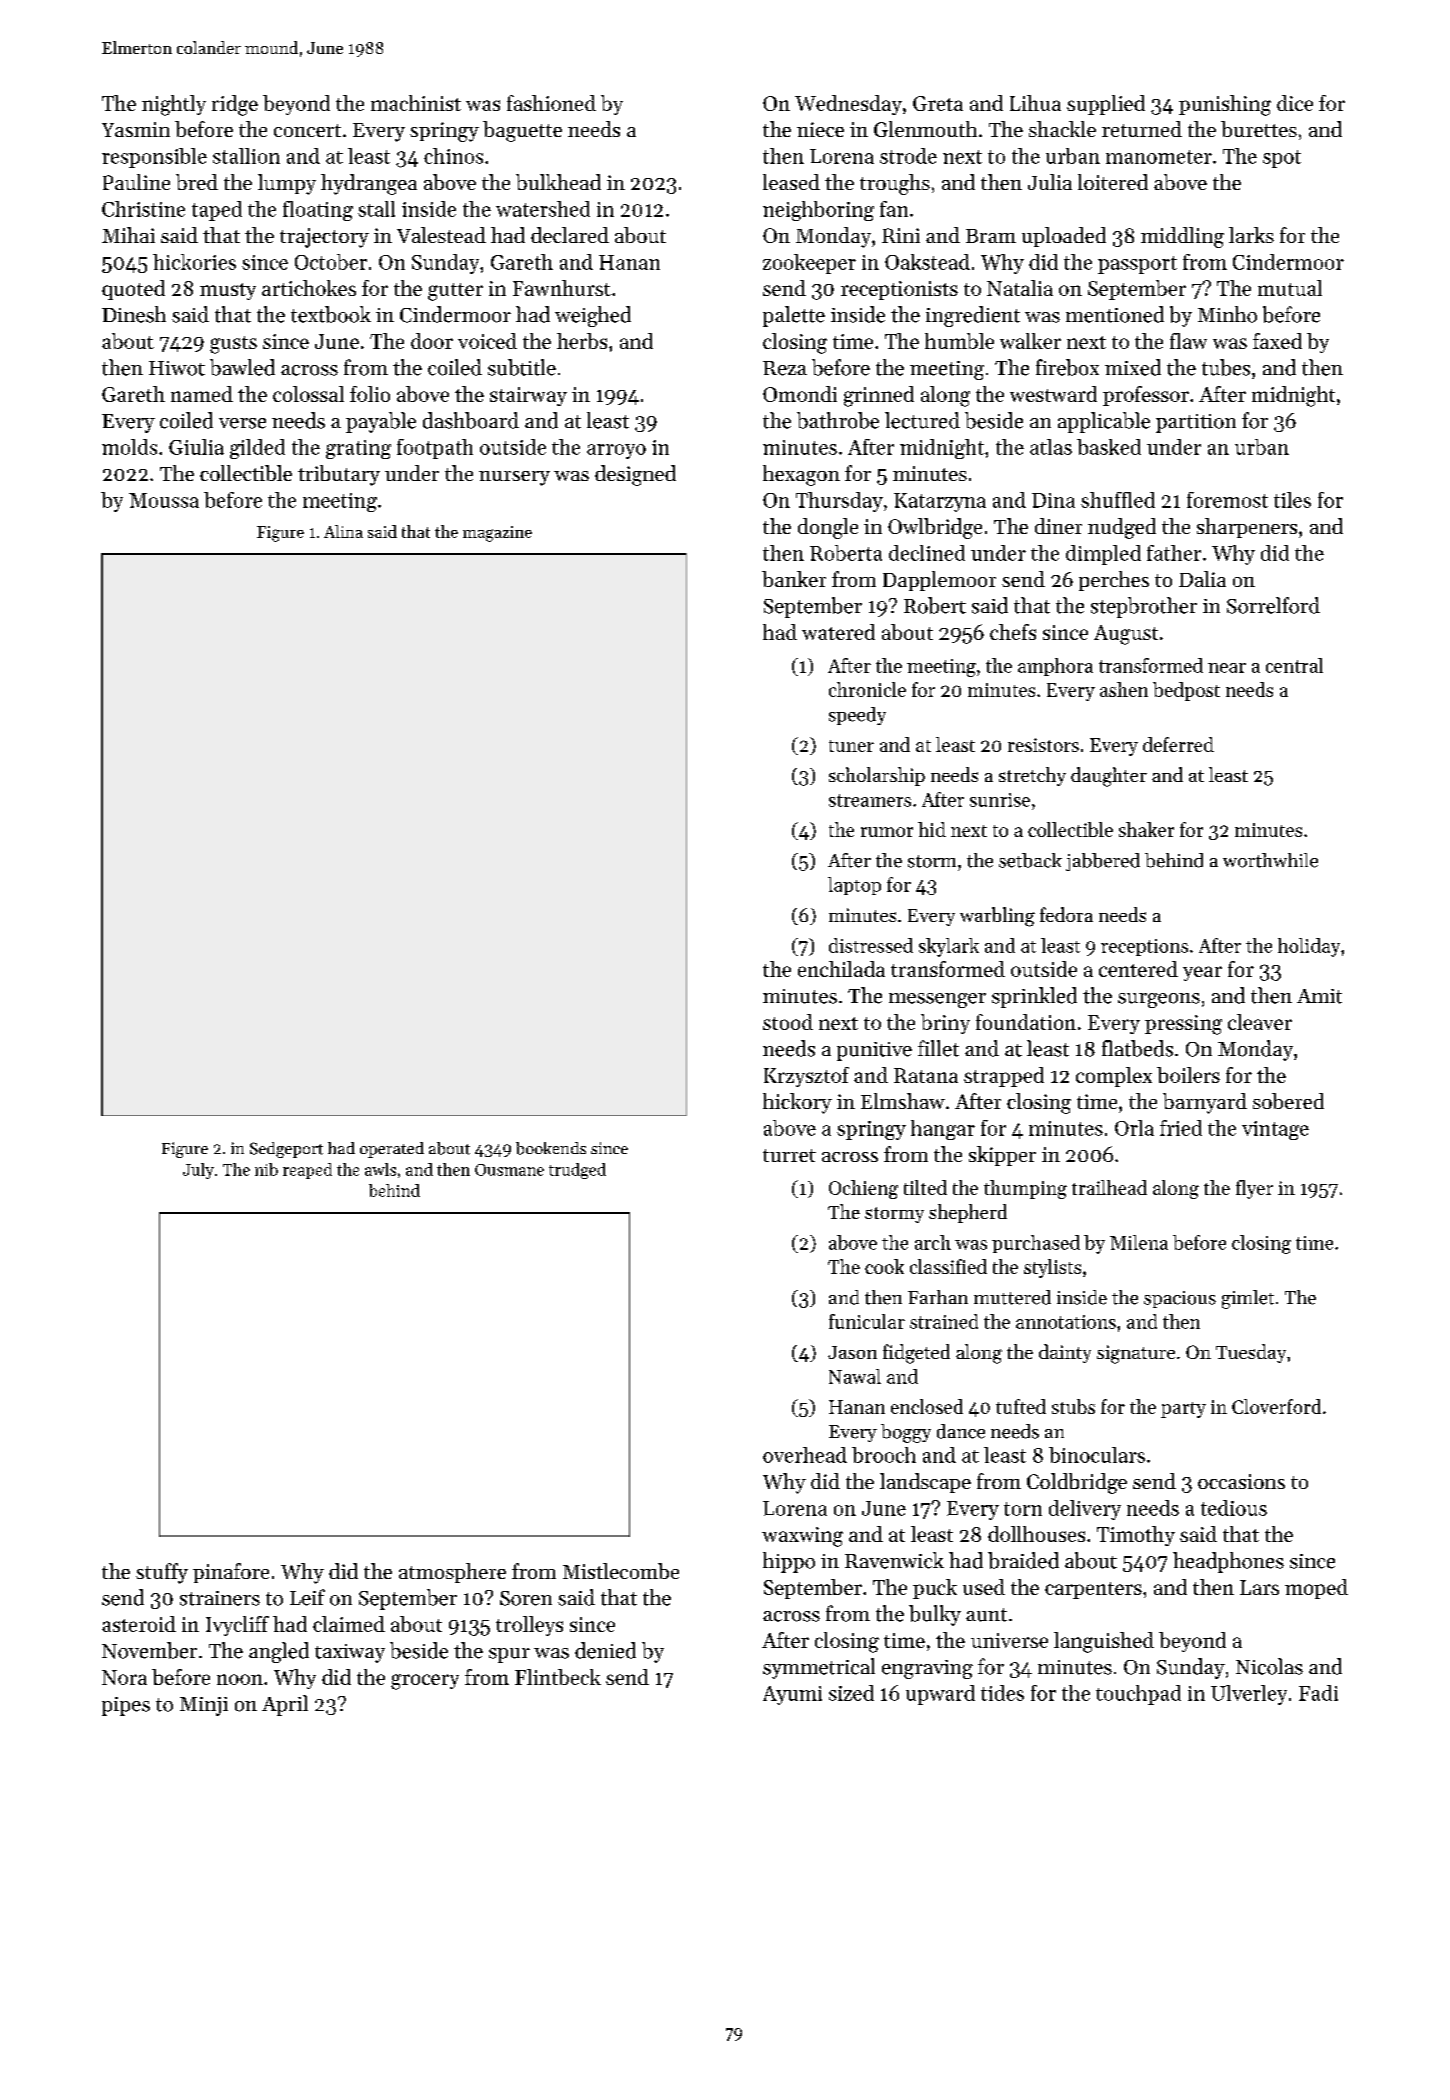  I want to click on Ayumi, so click(792, 1695).
